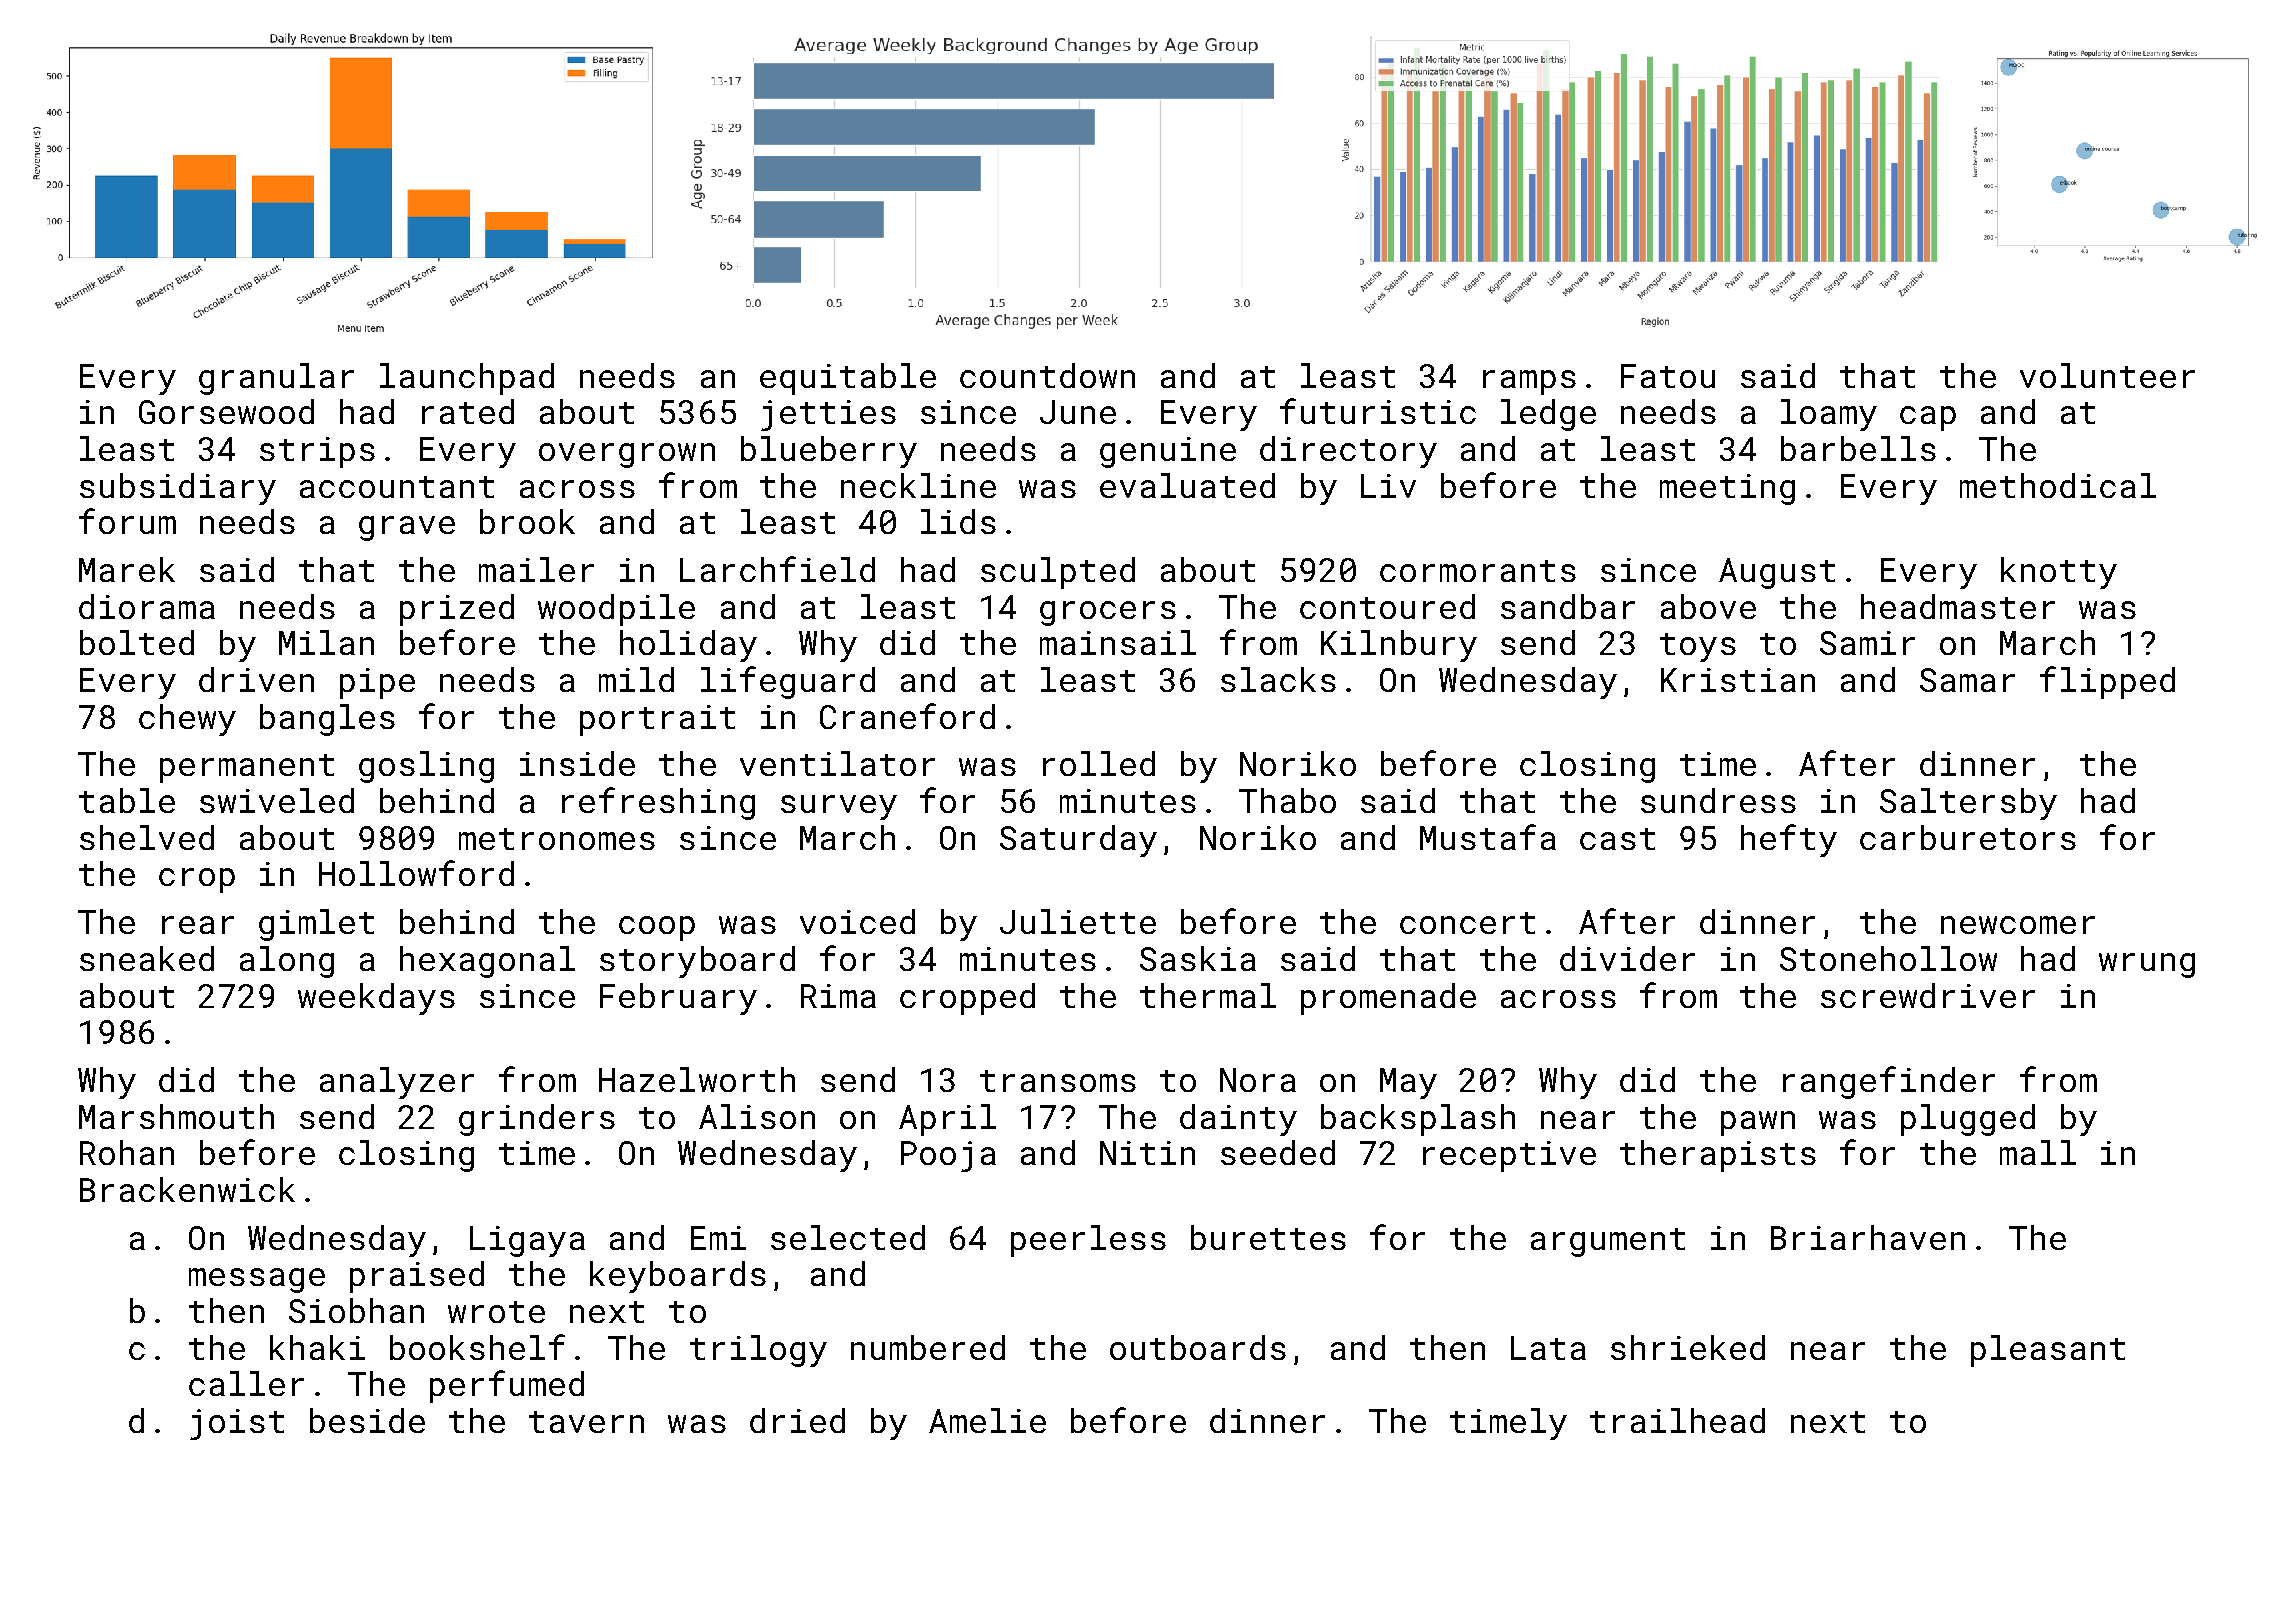  I want to click on hexagonal, so click(487, 962).
